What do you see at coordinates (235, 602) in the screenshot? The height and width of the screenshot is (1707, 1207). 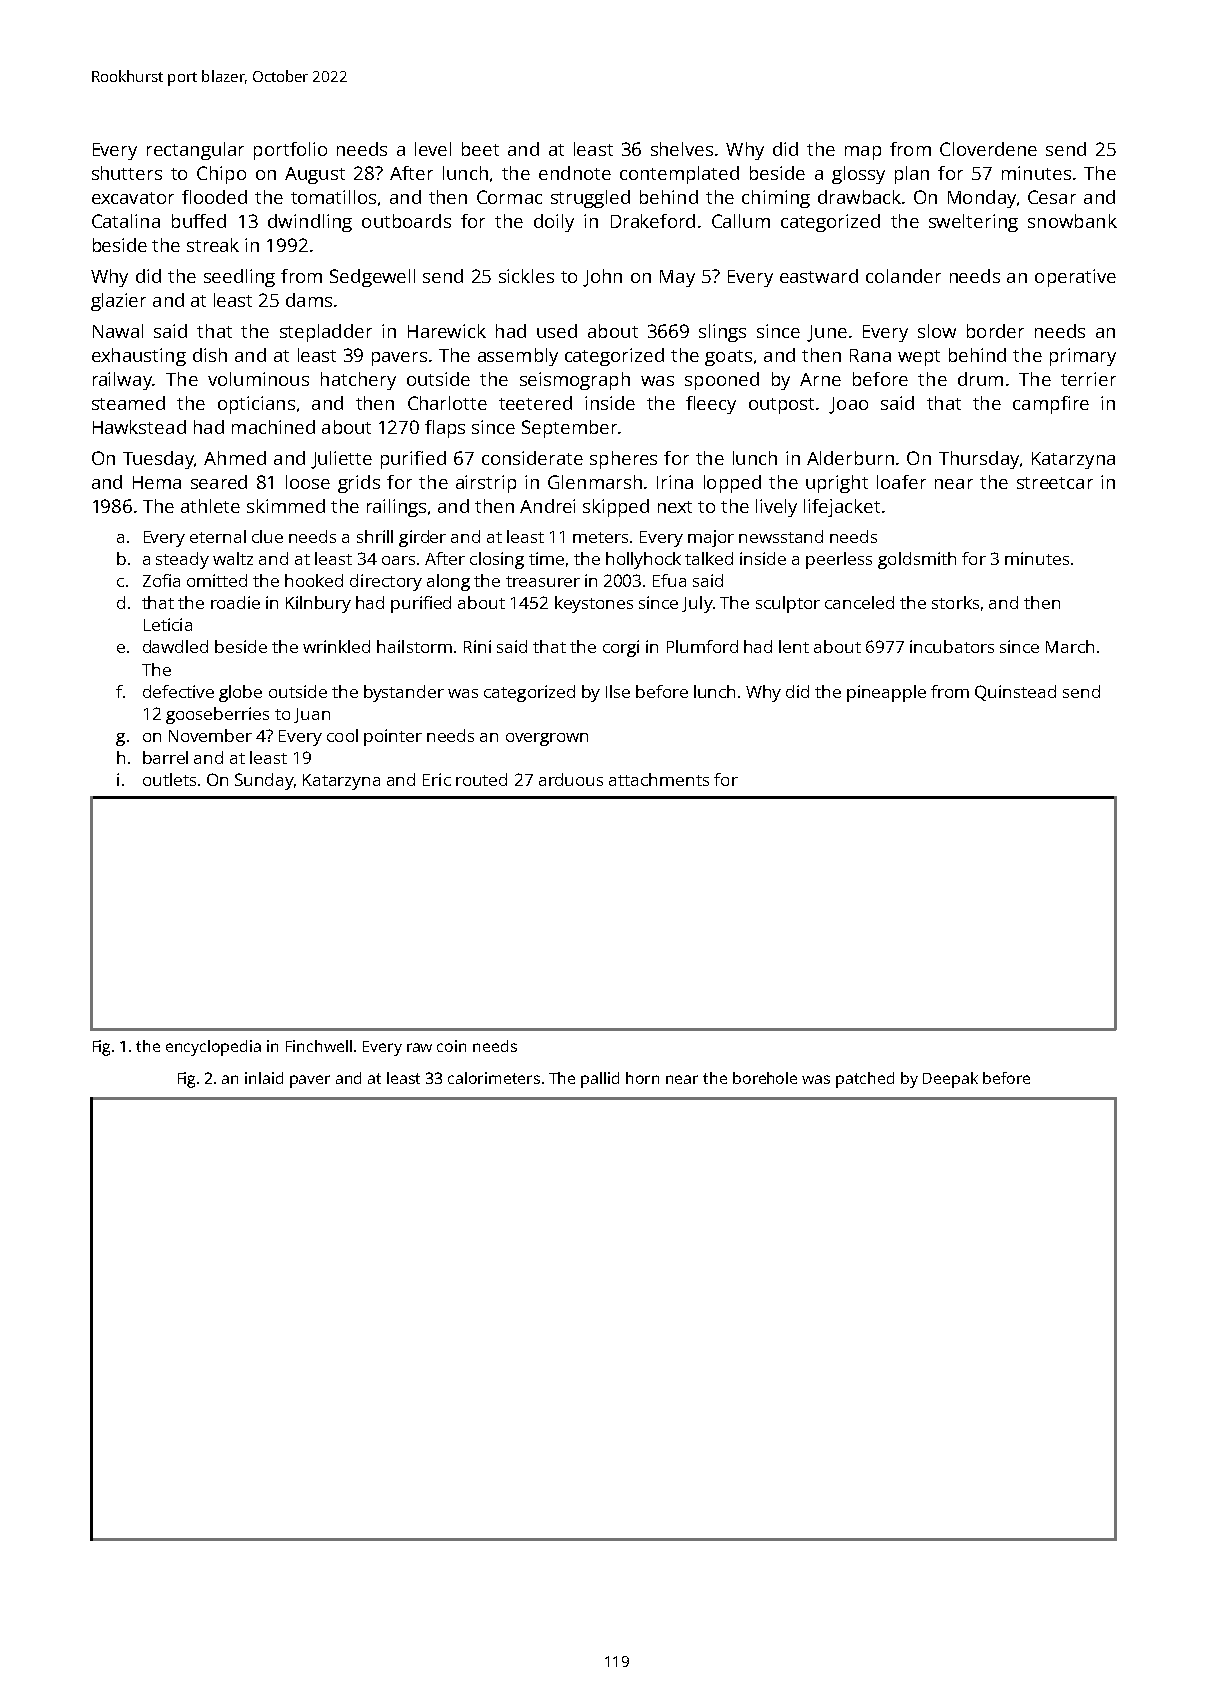 I see `roadie` at bounding box center [235, 602].
